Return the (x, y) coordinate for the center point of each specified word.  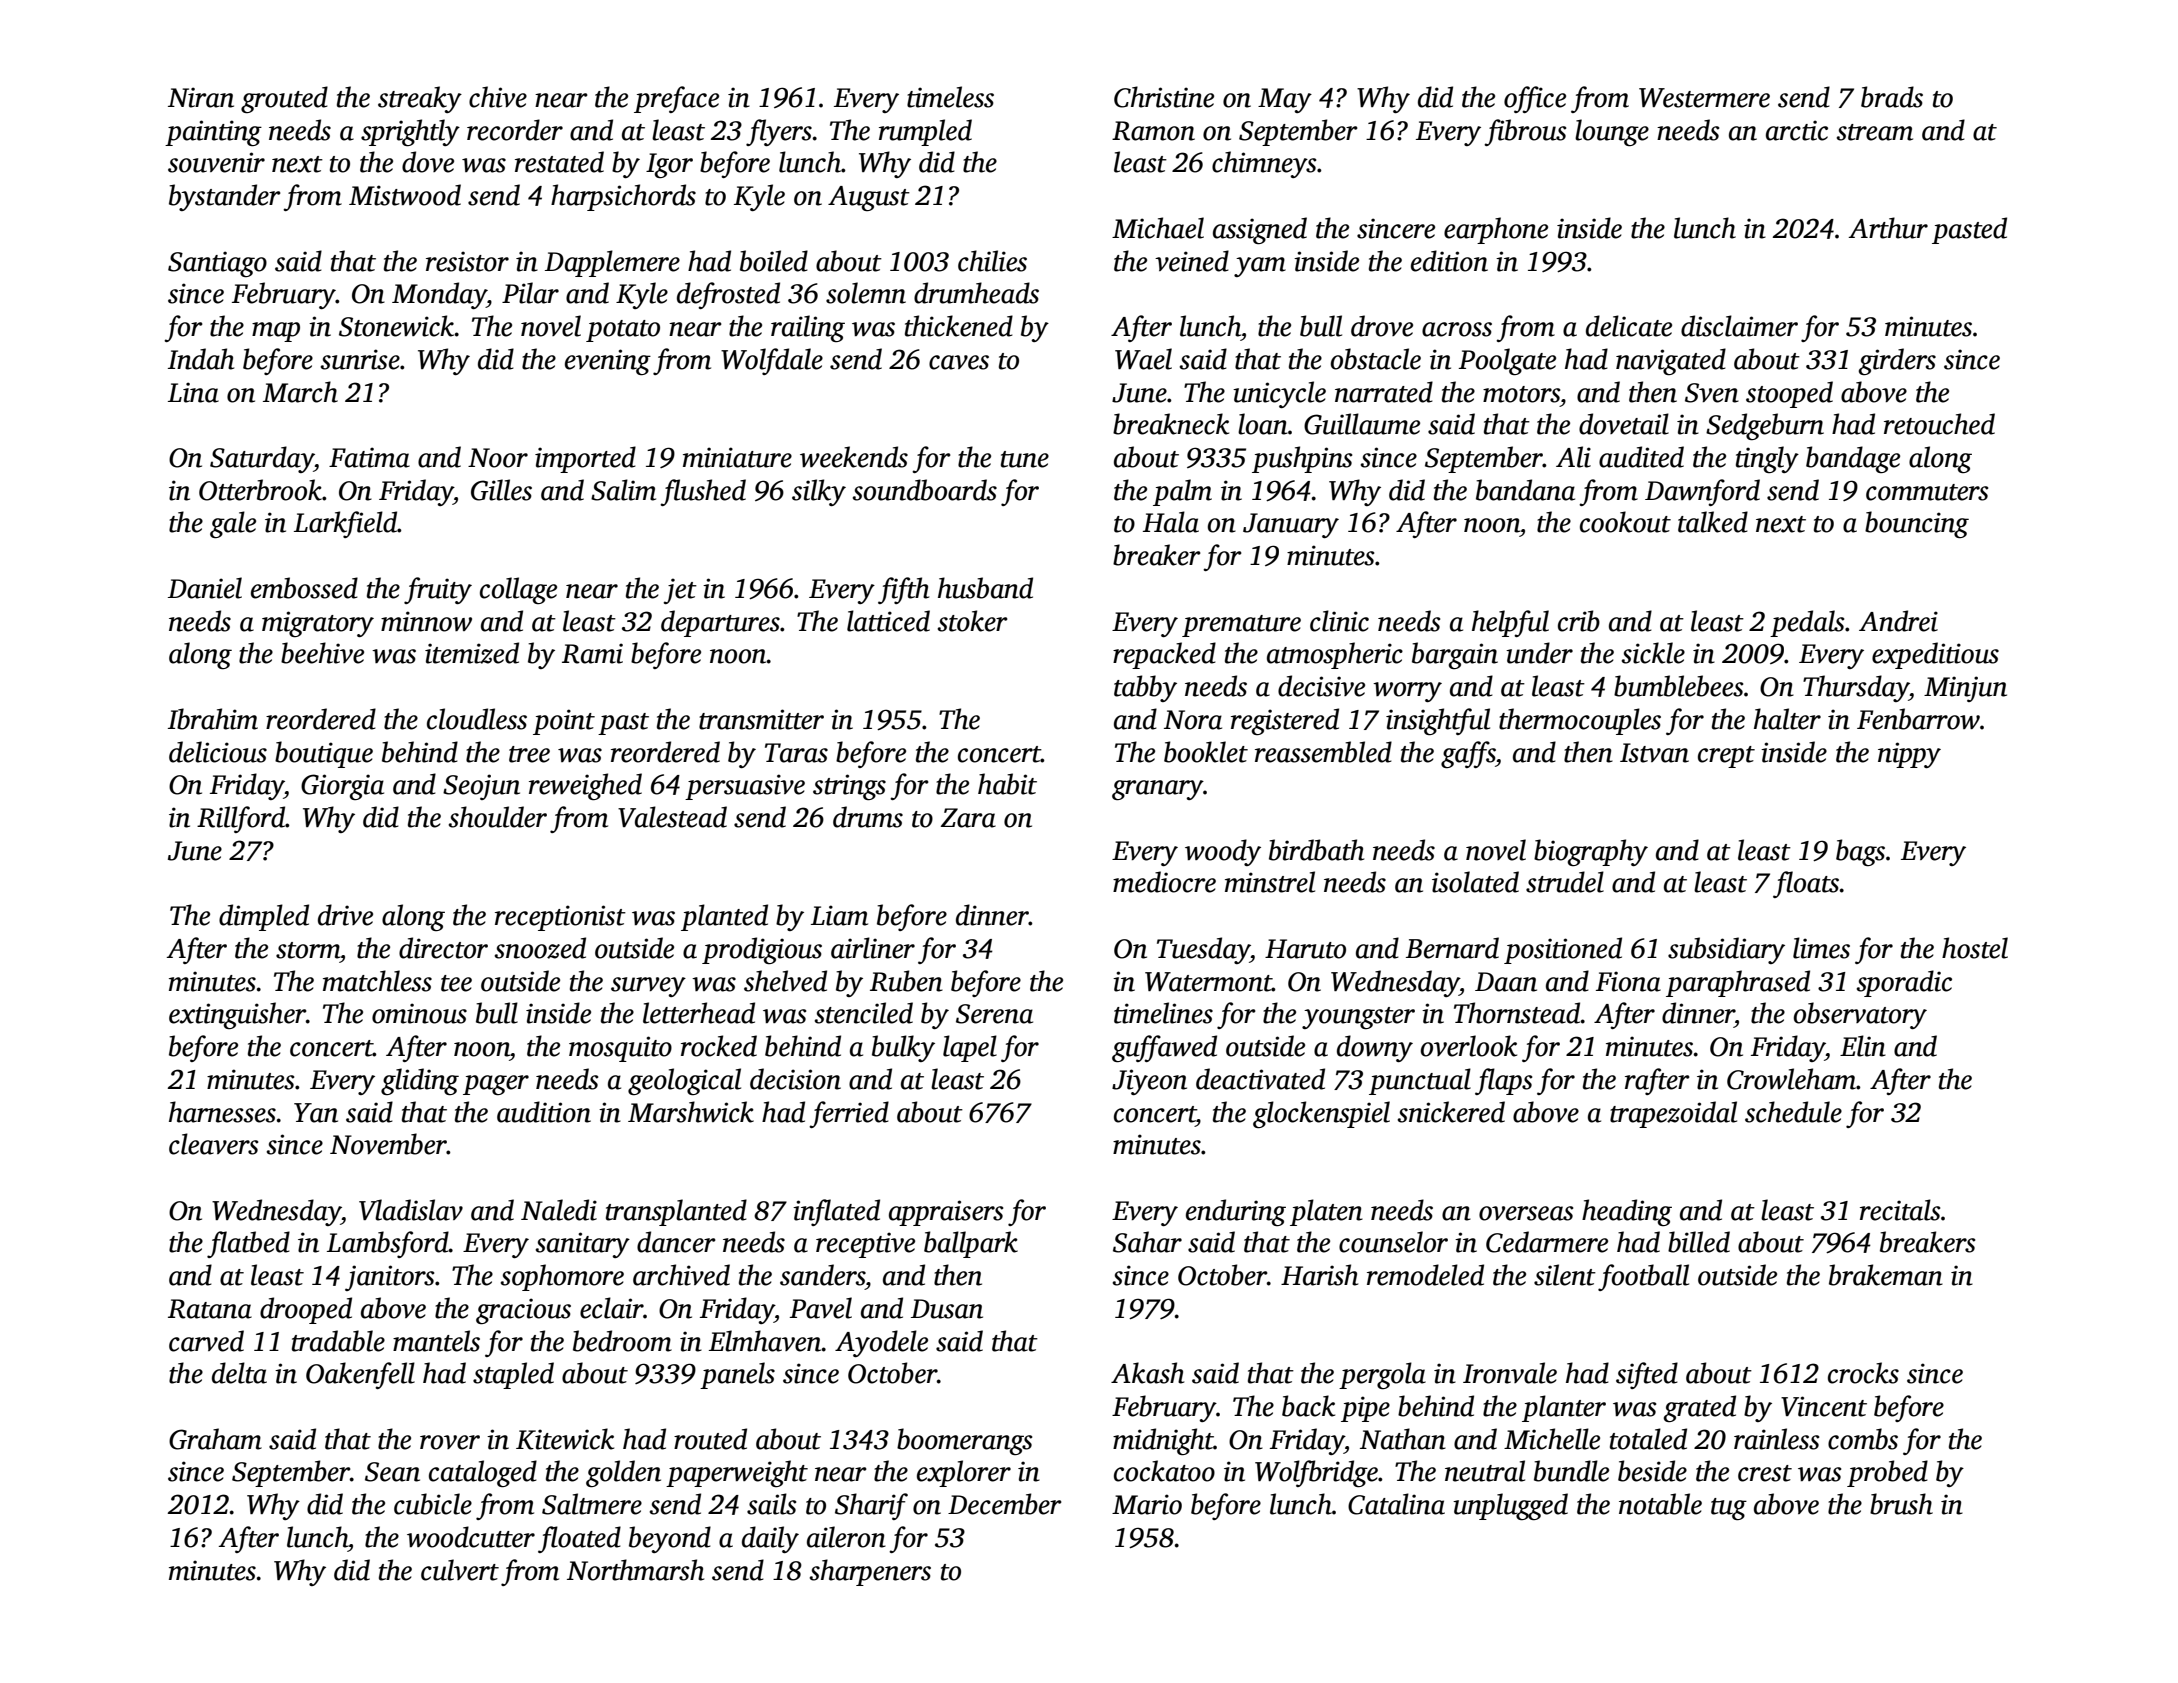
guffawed (1164, 1048)
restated (559, 162)
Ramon (1153, 131)
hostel (1975, 948)
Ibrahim (213, 719)
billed (1699, 1242)
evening (608, 362)
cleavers (213, 1144)
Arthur (1888, 228)
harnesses (222, 1112)
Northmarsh (635, 1570)
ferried (849, 1114)
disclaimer (1739, 326)
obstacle (1376, 359)
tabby (1145, 688)
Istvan (1654, 753)
